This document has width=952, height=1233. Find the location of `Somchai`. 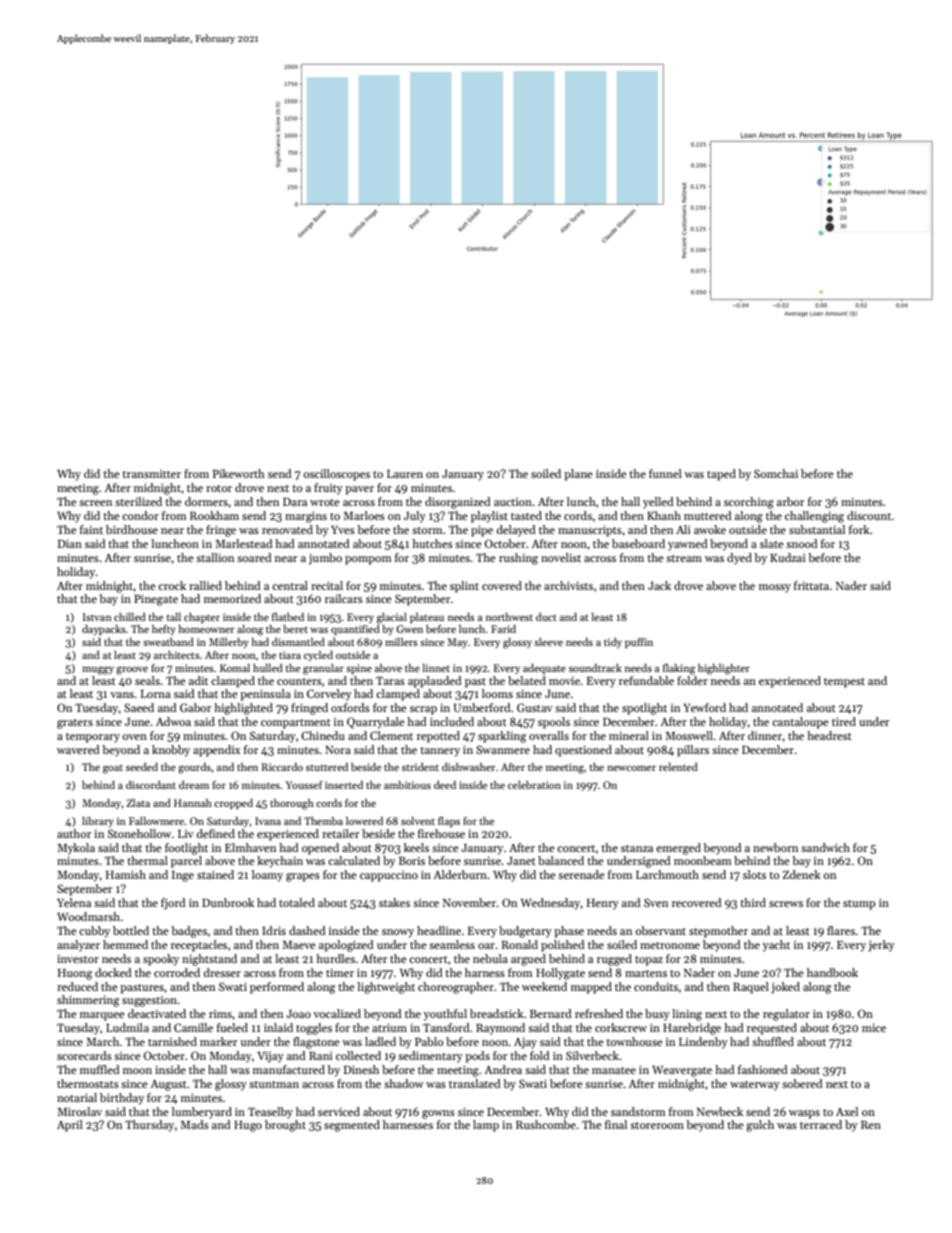

Somchai is located at coordinates (776, 473).
